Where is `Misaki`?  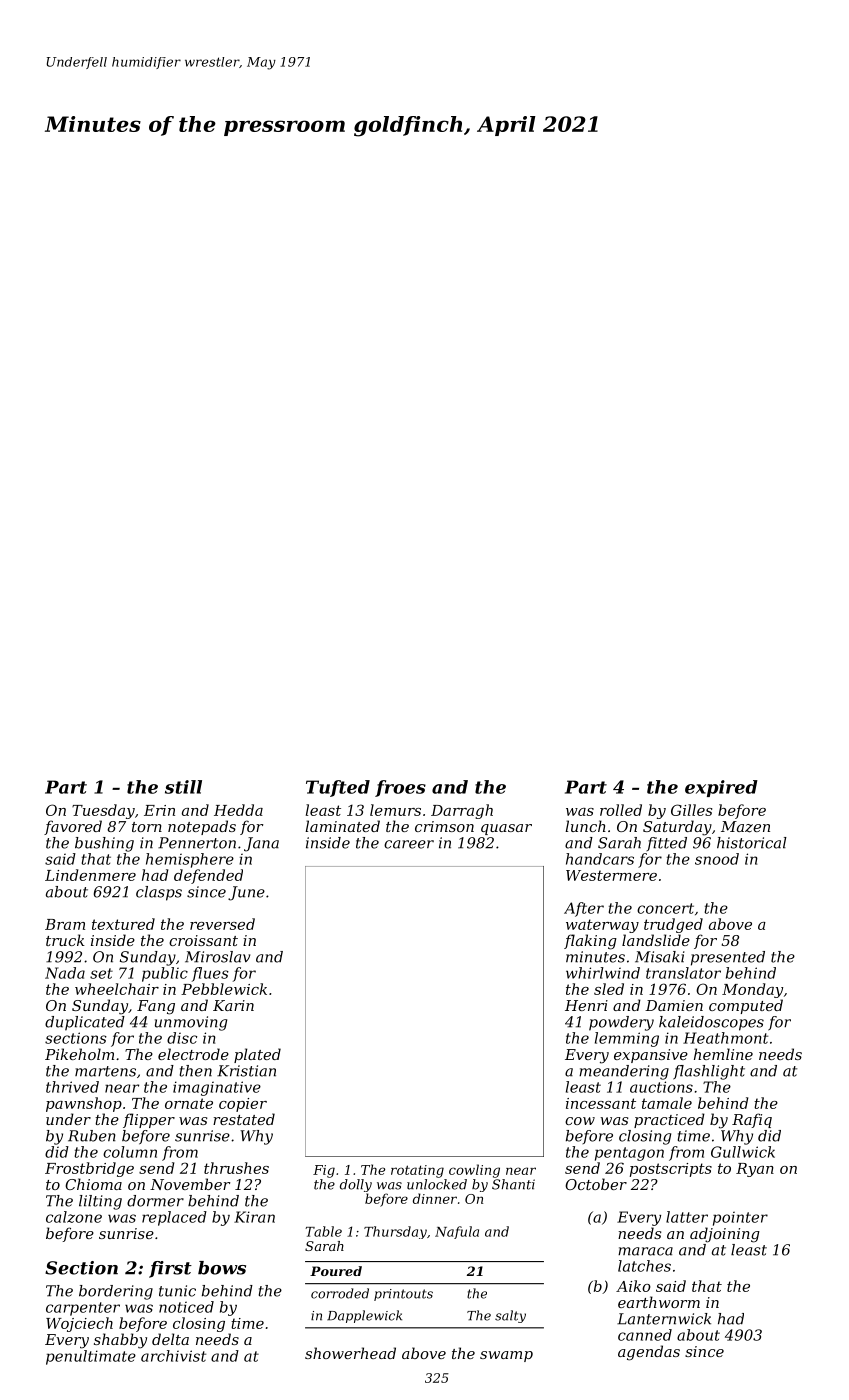 Misaki is located at coordinates (660, 957).
